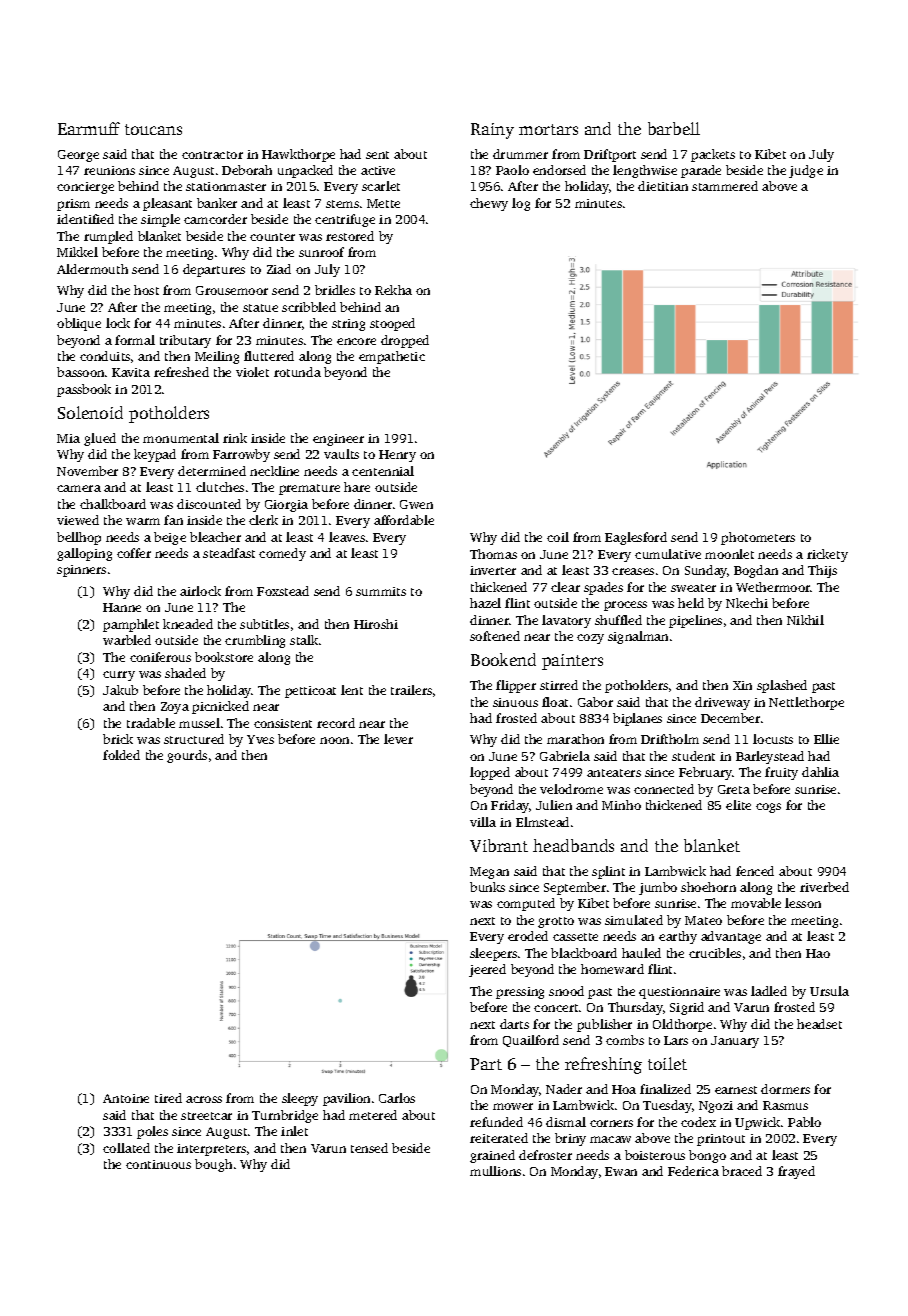 The image size is (908, 1316). Describe the element at coordinates (548, 129) in the screenshot. I see `mortars` at that location.
